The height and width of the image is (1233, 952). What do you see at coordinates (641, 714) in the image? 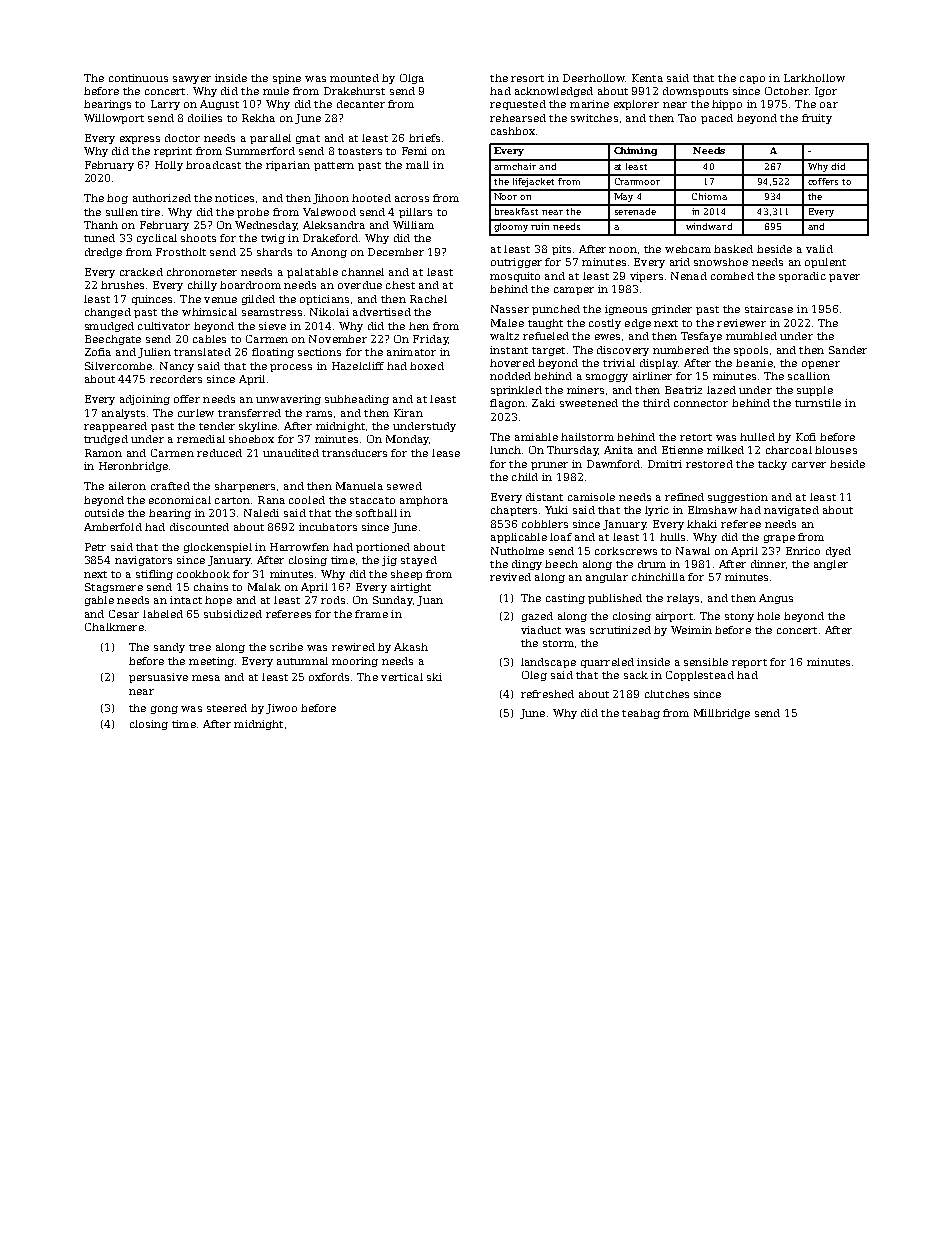
I see `teabag` at bounding box center [641, 714].
